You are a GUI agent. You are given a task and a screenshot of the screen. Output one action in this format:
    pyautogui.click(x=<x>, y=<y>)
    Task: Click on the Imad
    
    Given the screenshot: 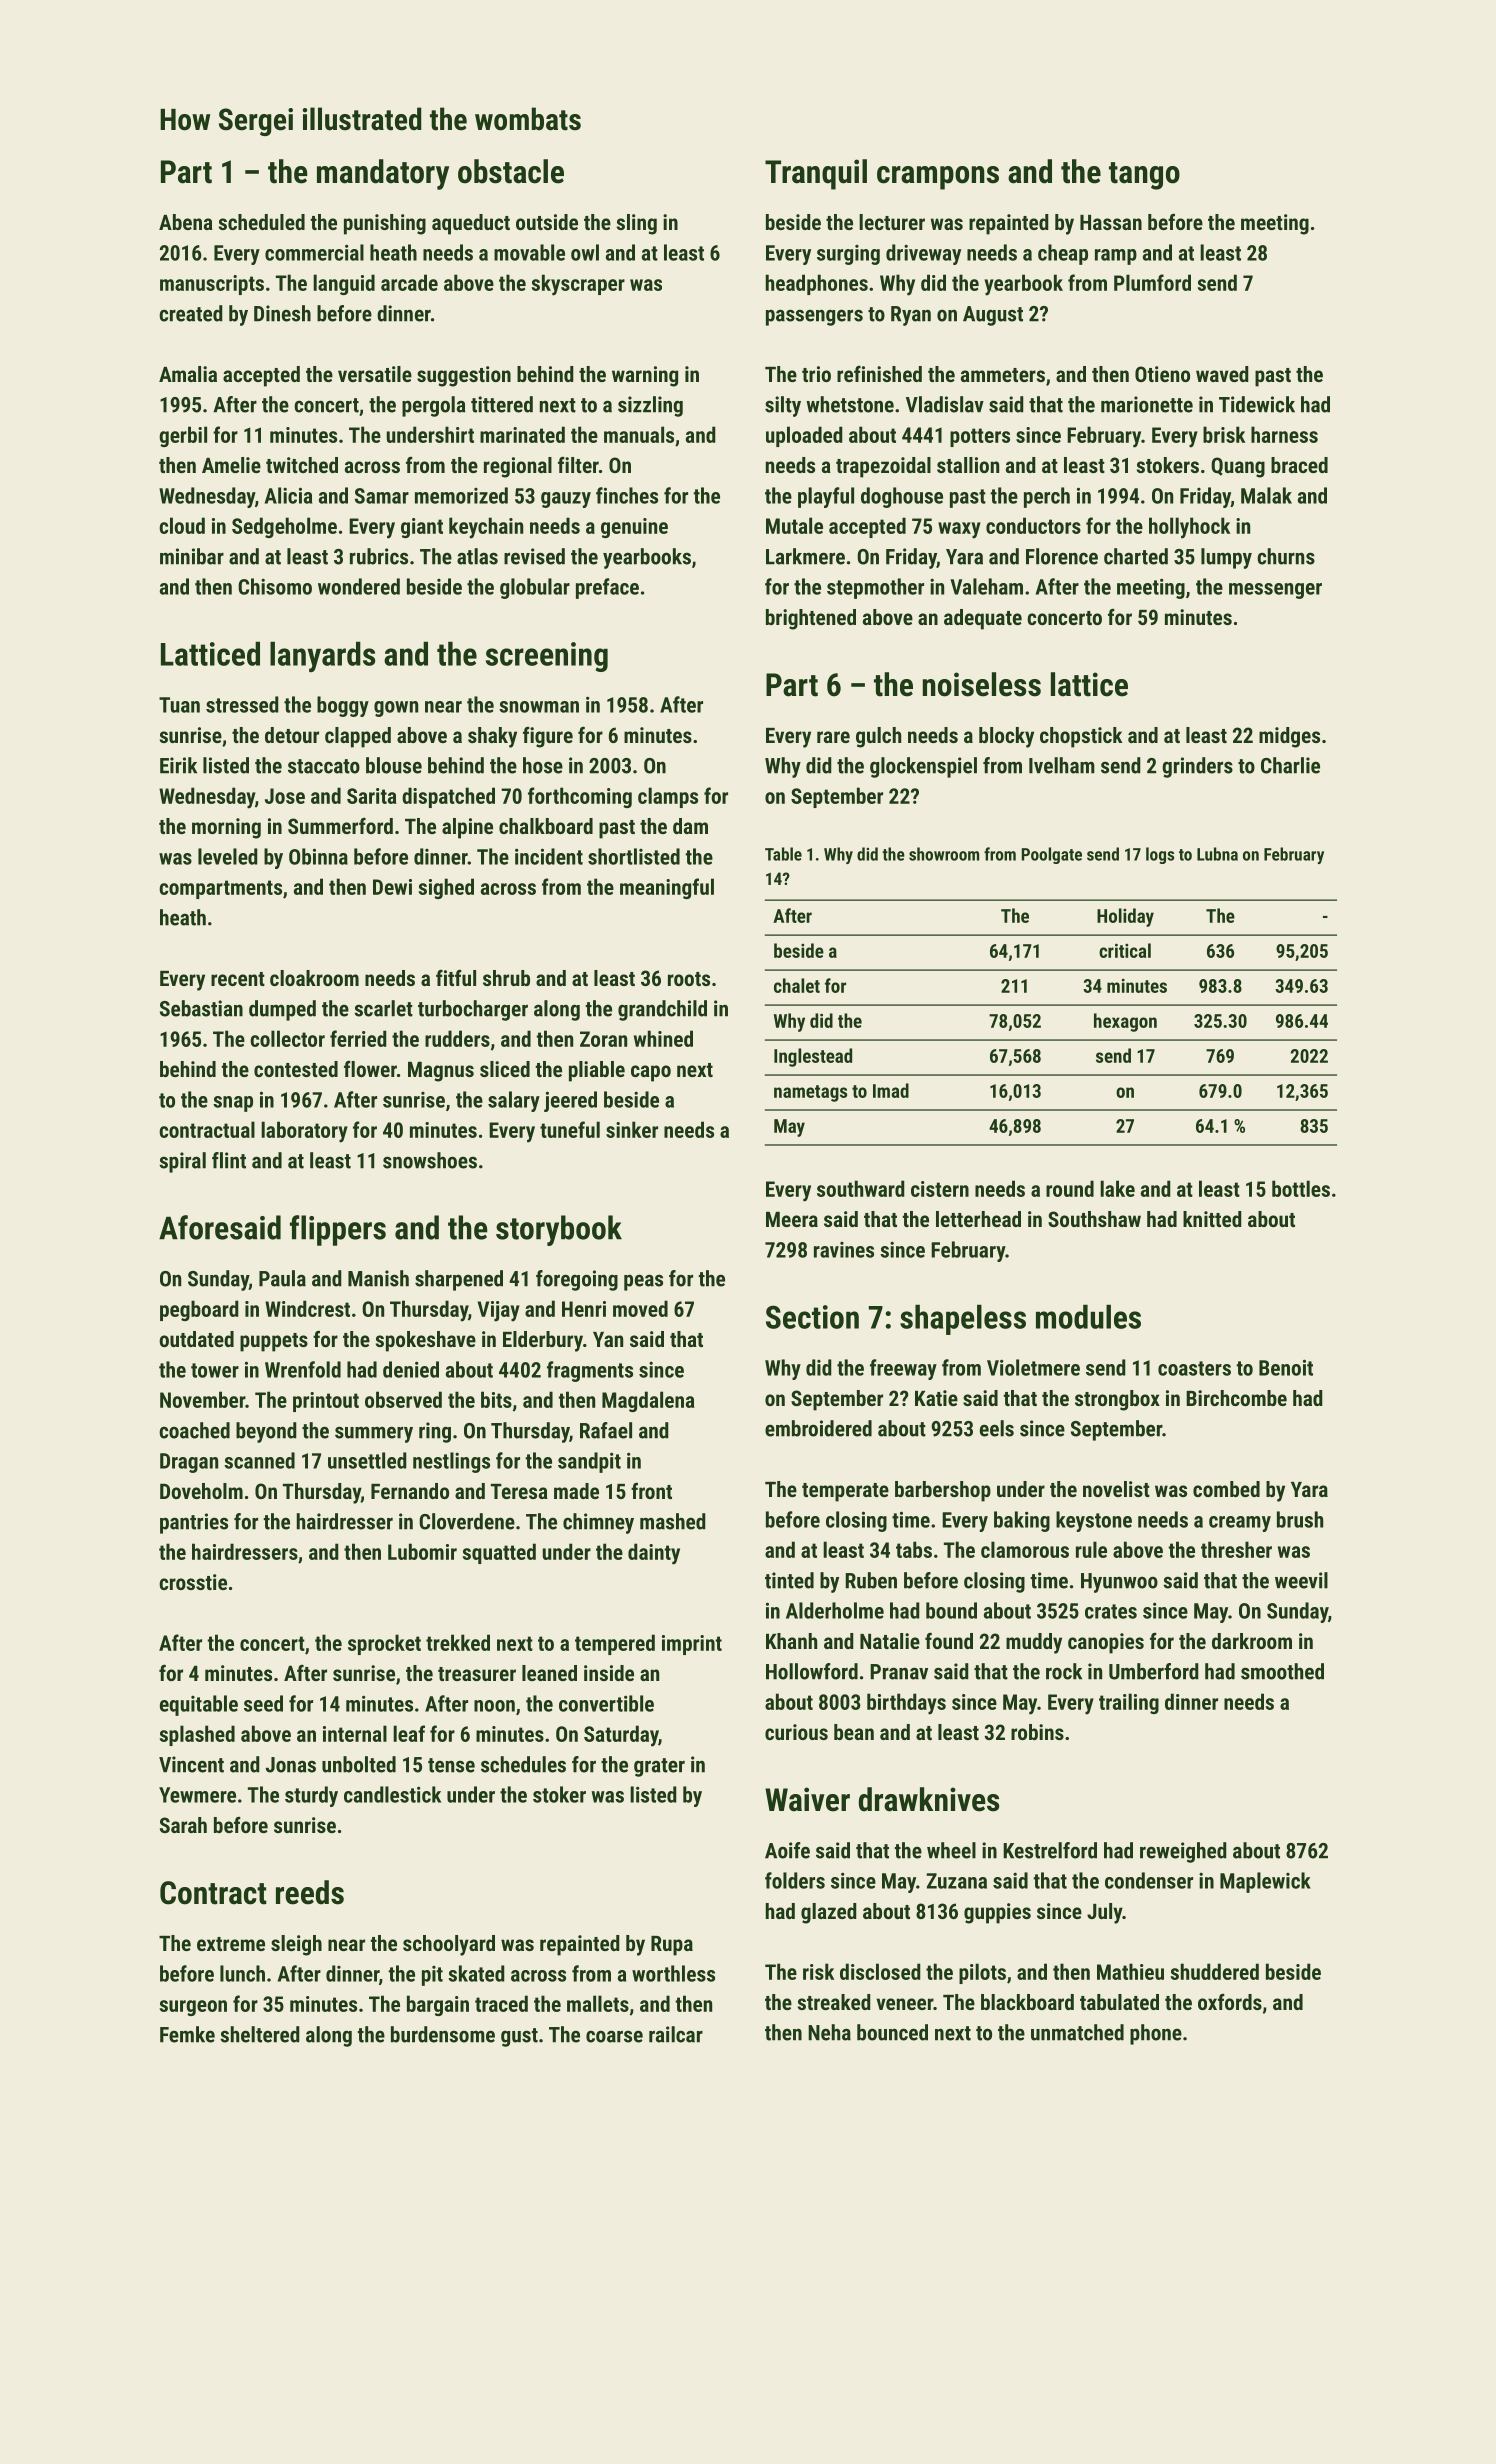 What is the action you would take?
    pyautogui.click(x=891, y=1090)
